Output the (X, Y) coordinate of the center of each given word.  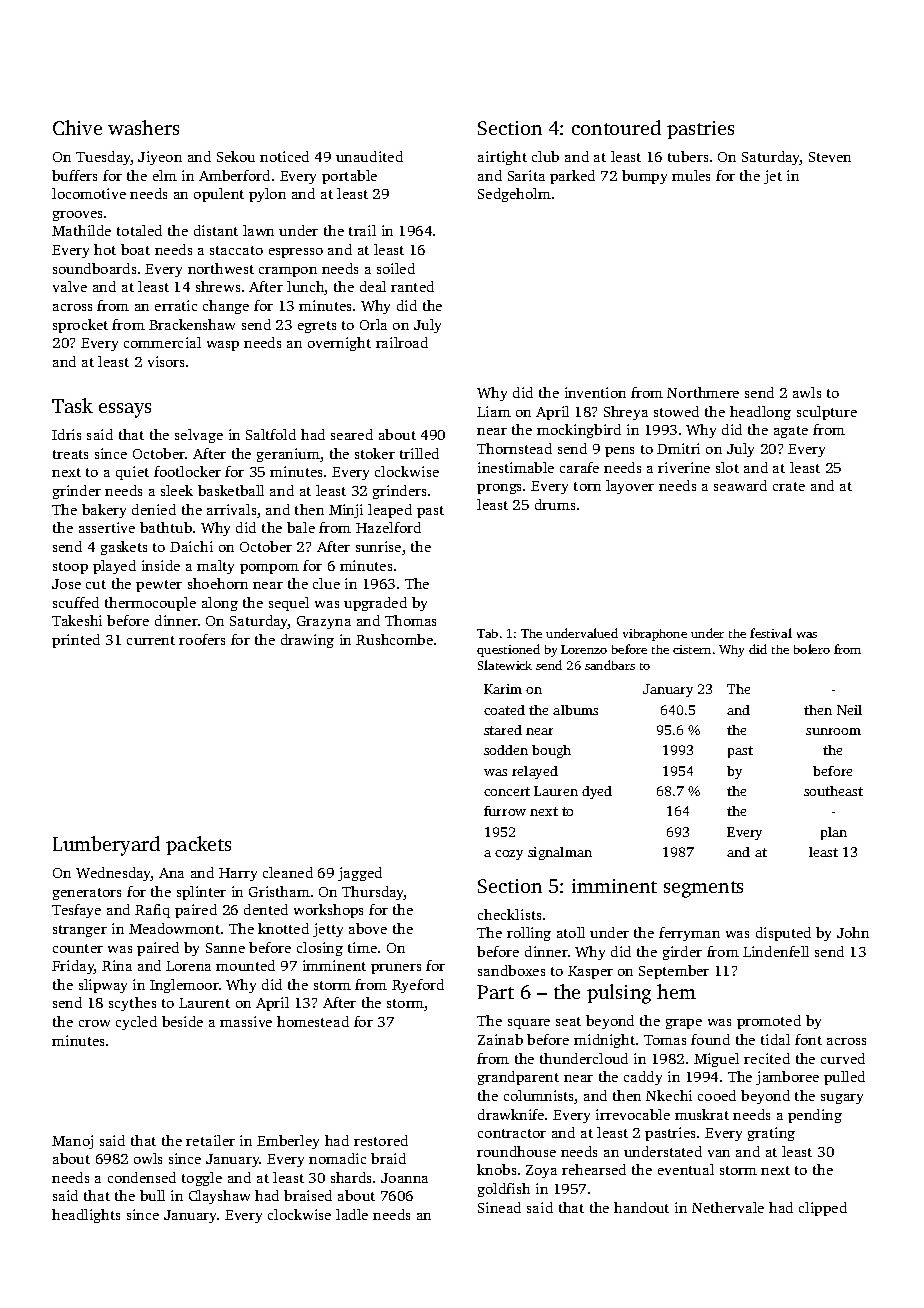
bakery (104, 511)
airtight (502, 158)
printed (76, 641)
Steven (830, 157)
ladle (352, 1214)
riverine (684, 467)
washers (143, 127)
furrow (505, 811)
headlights (86, 1216)
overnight (339, 344)
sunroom (833, 731)
